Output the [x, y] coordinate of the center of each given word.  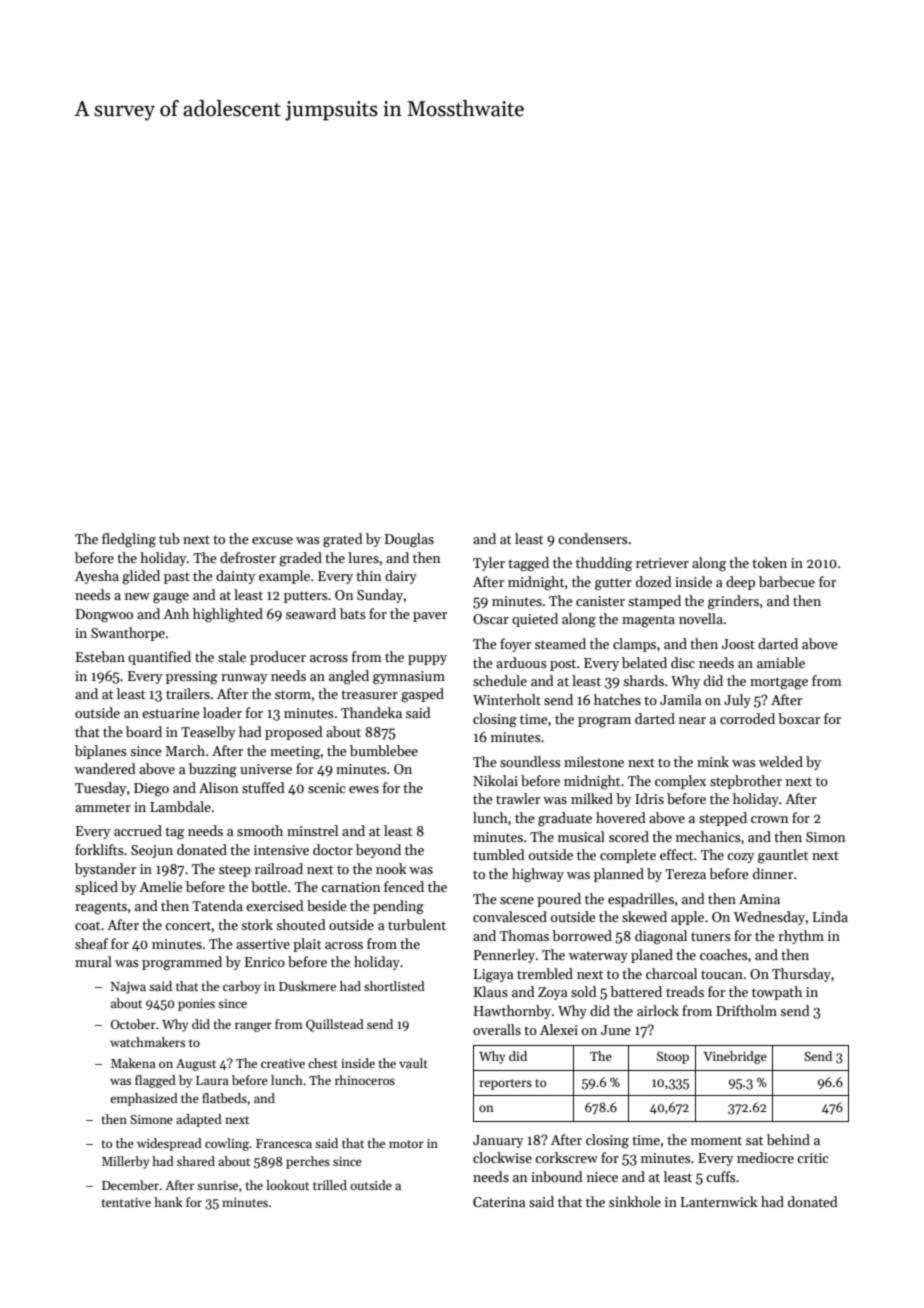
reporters [506, 1084]
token [769, 562]
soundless [530, 761]
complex [680, 782]
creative [283, 1063]
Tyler [489, 564]
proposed [294, 733]
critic [813, 1158]
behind [788, 1139]
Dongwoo [104, 616]
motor [406, 1144]
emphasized [144, 1099]
